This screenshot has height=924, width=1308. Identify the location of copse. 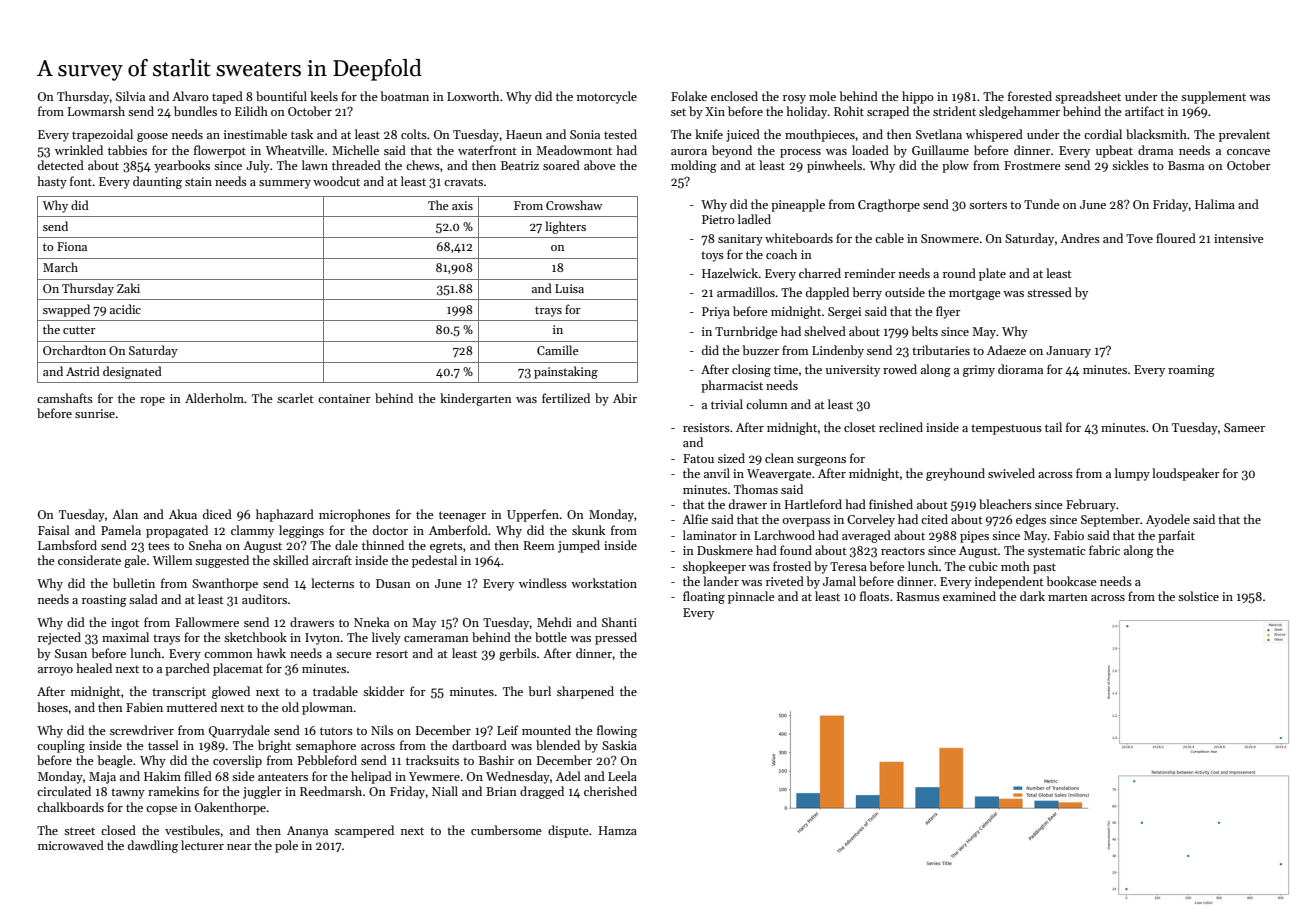
(161, 810).
